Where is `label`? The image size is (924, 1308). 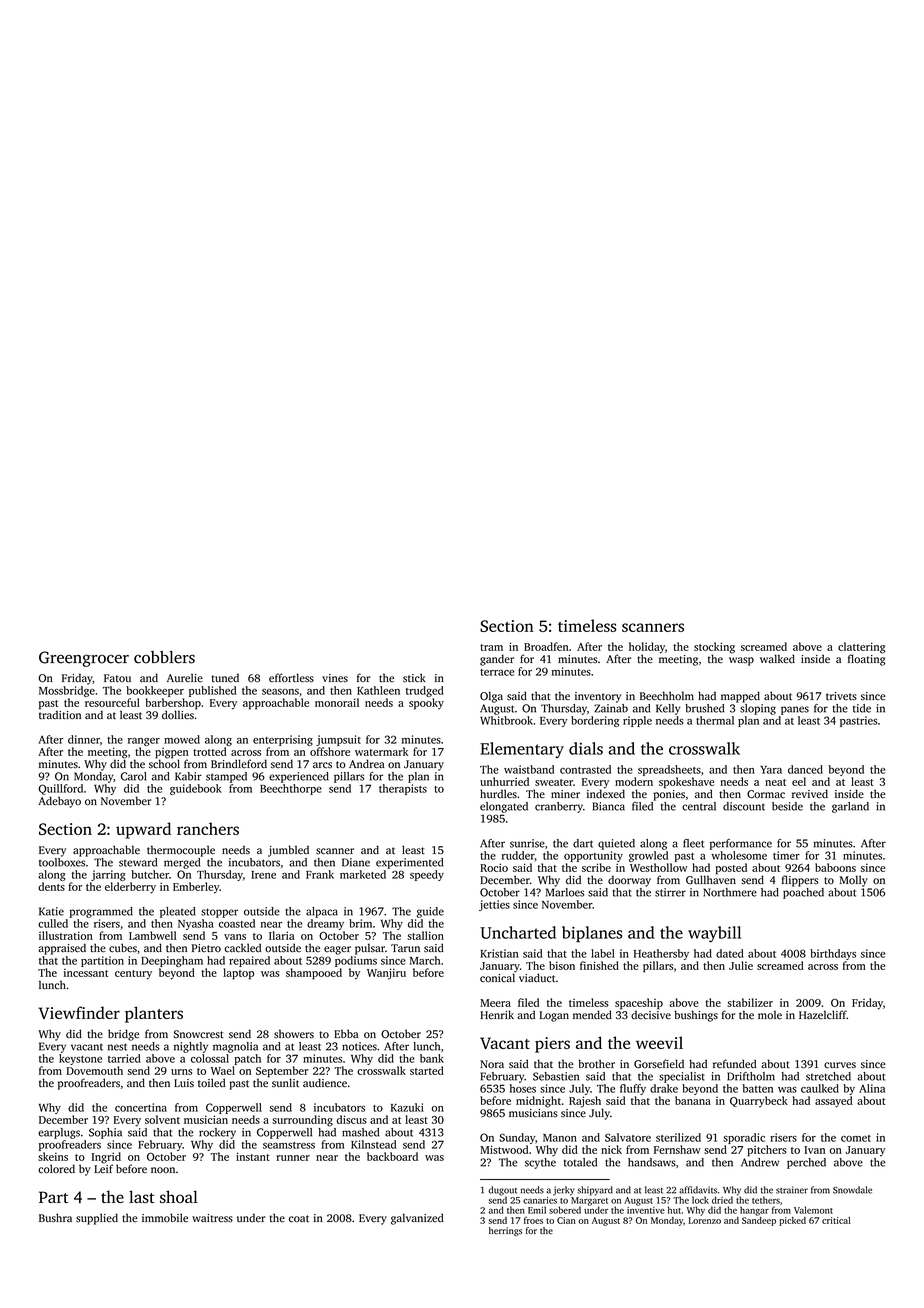
label is located at coordinates (603, 953).
